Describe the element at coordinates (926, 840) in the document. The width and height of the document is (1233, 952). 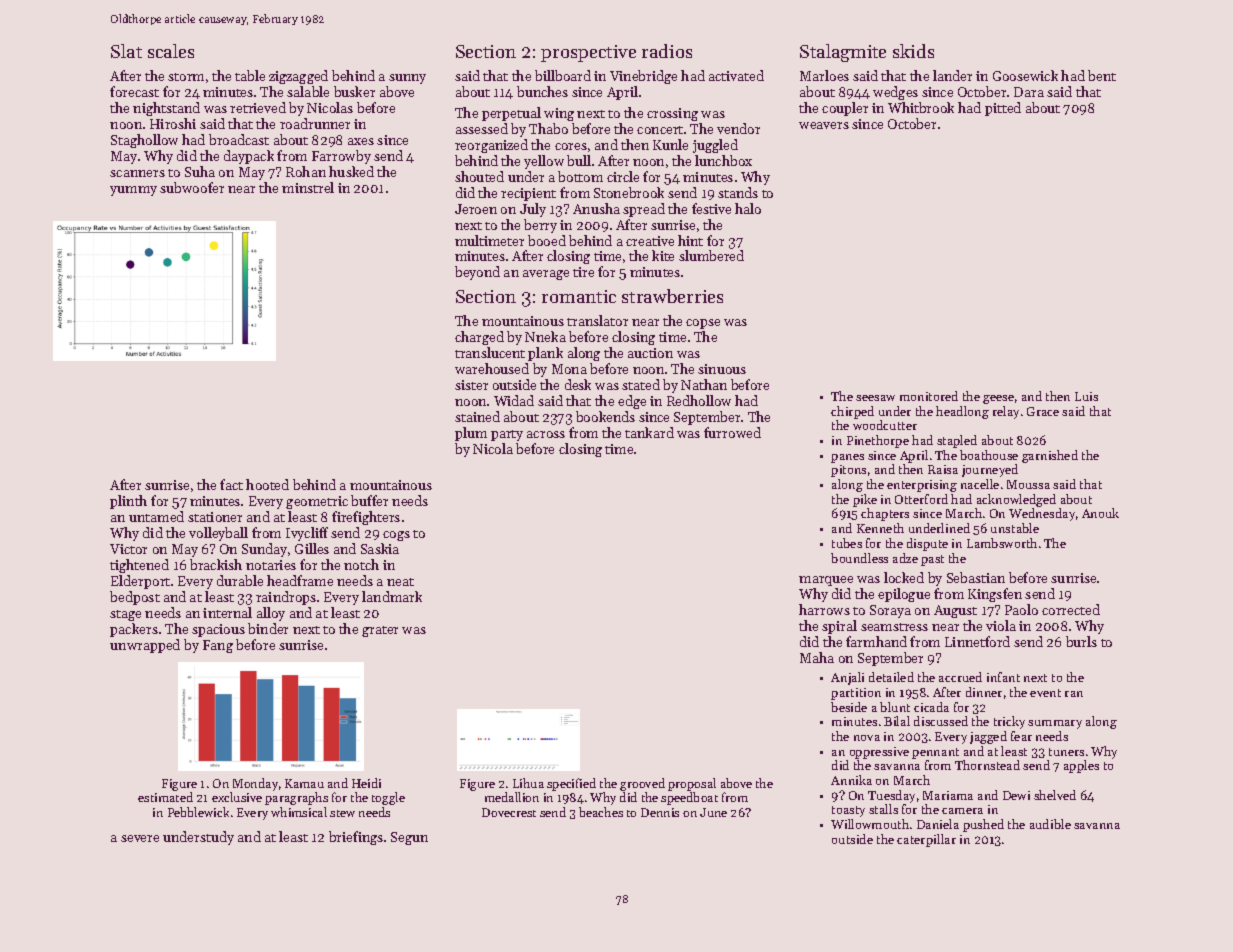
I see `caterpillar` at that location.
